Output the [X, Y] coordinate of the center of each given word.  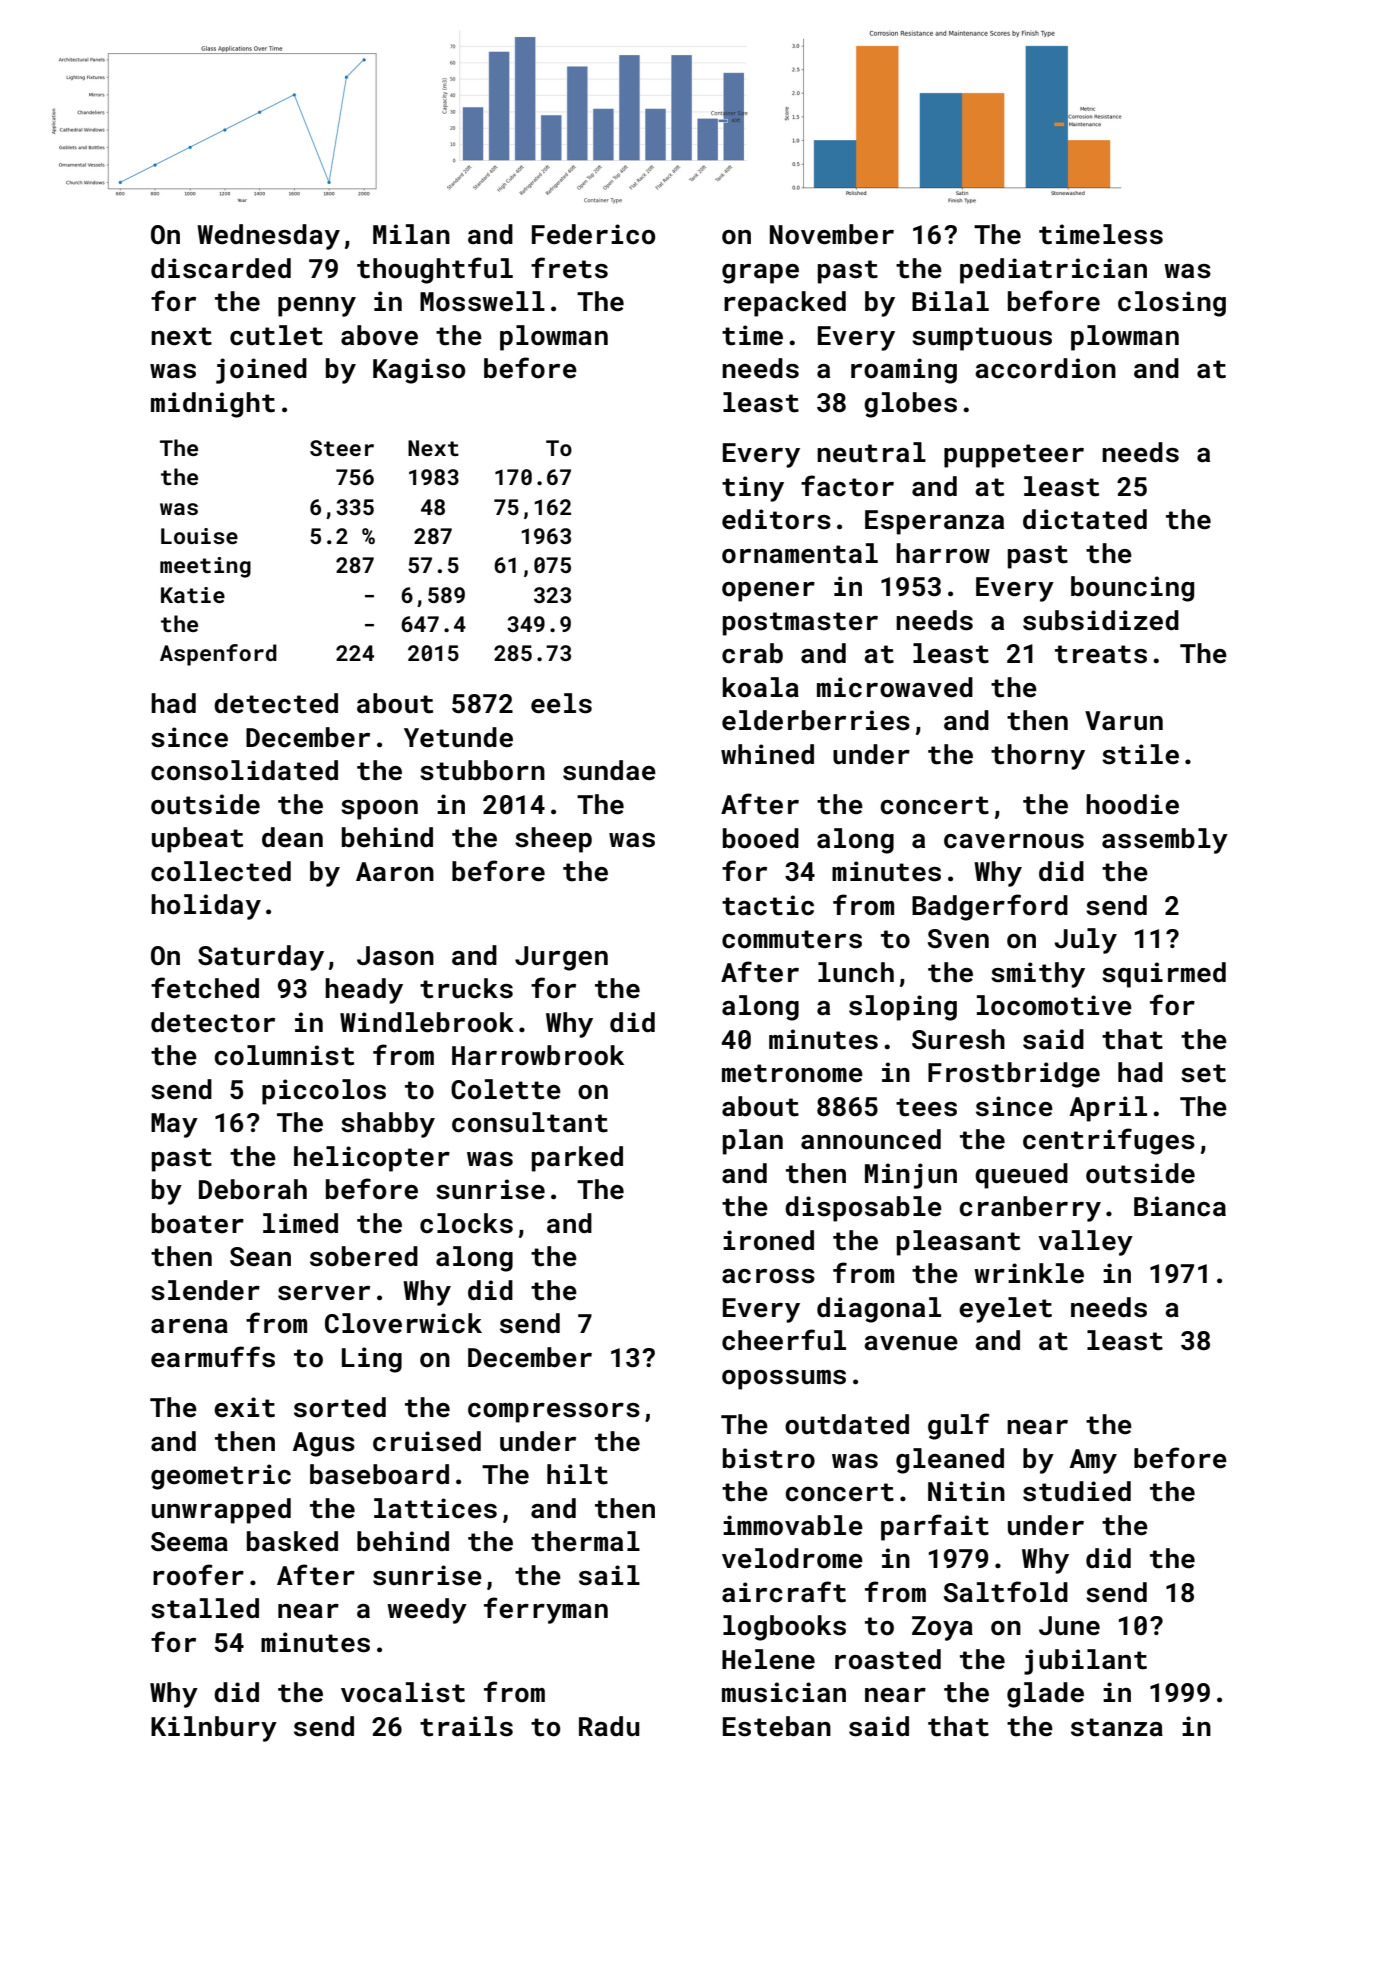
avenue [911, 1343]
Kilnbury [214, 1729]
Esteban [777, 1726]
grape [760, 274]
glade [1045, 1695]
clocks [466, 1223]
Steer [342, 448]
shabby [388, 1125]
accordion [1045, 368]
